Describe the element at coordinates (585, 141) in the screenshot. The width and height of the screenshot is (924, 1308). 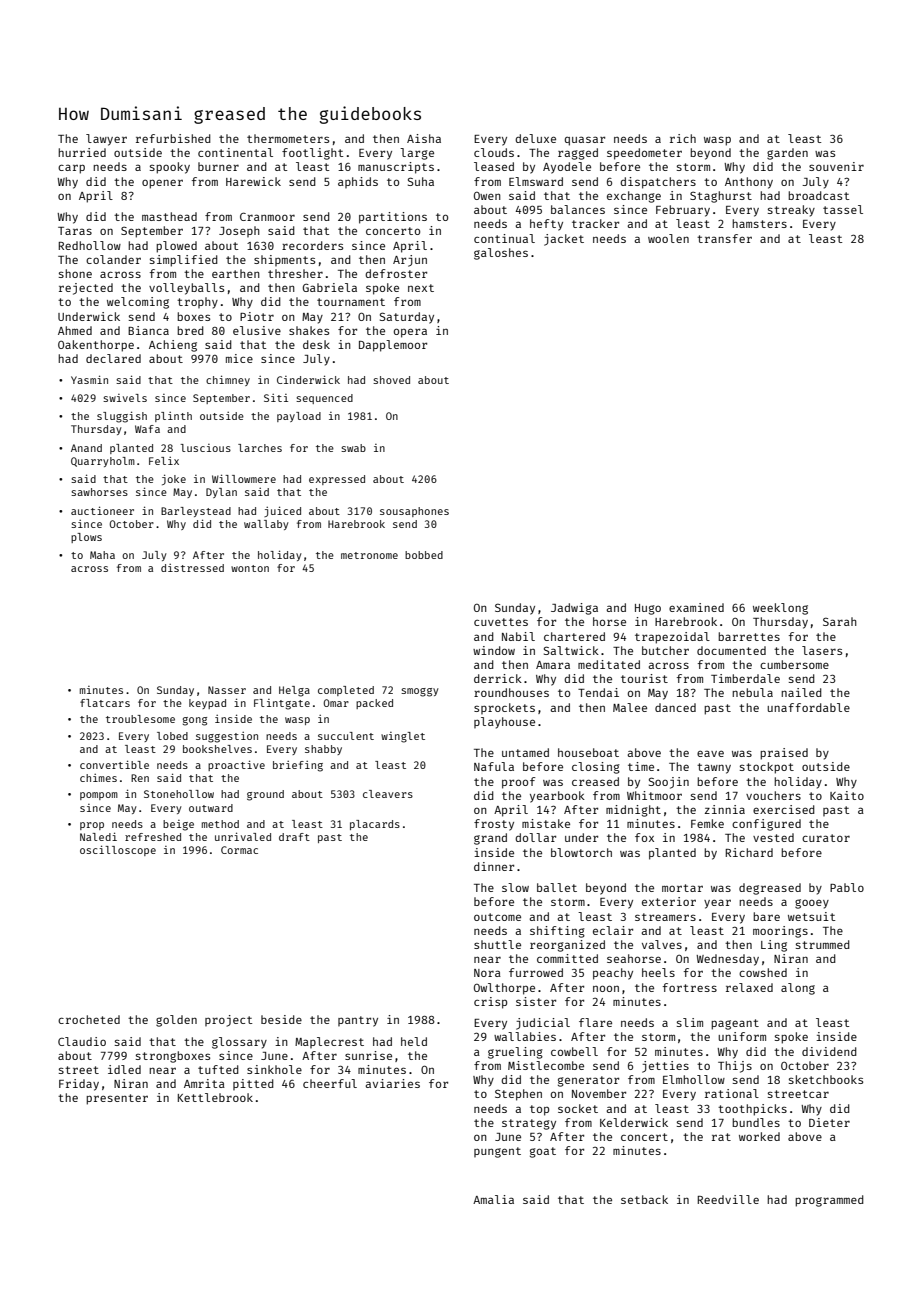
I see `quasar` at that location.
